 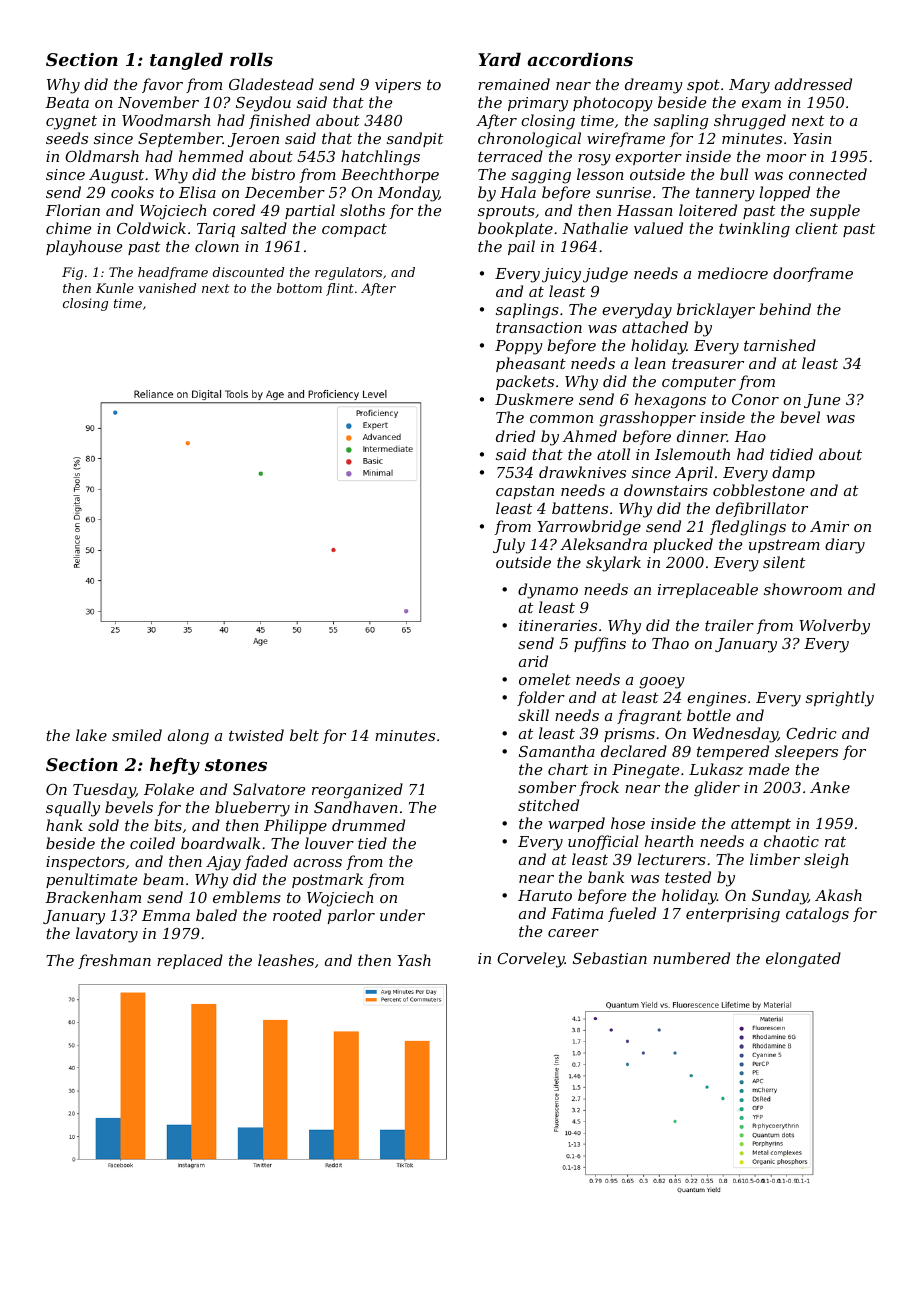 What do you see at coordinates (93, 897) in the screenshot?
I see `Brackenham` at bounding box center [93, 897].
